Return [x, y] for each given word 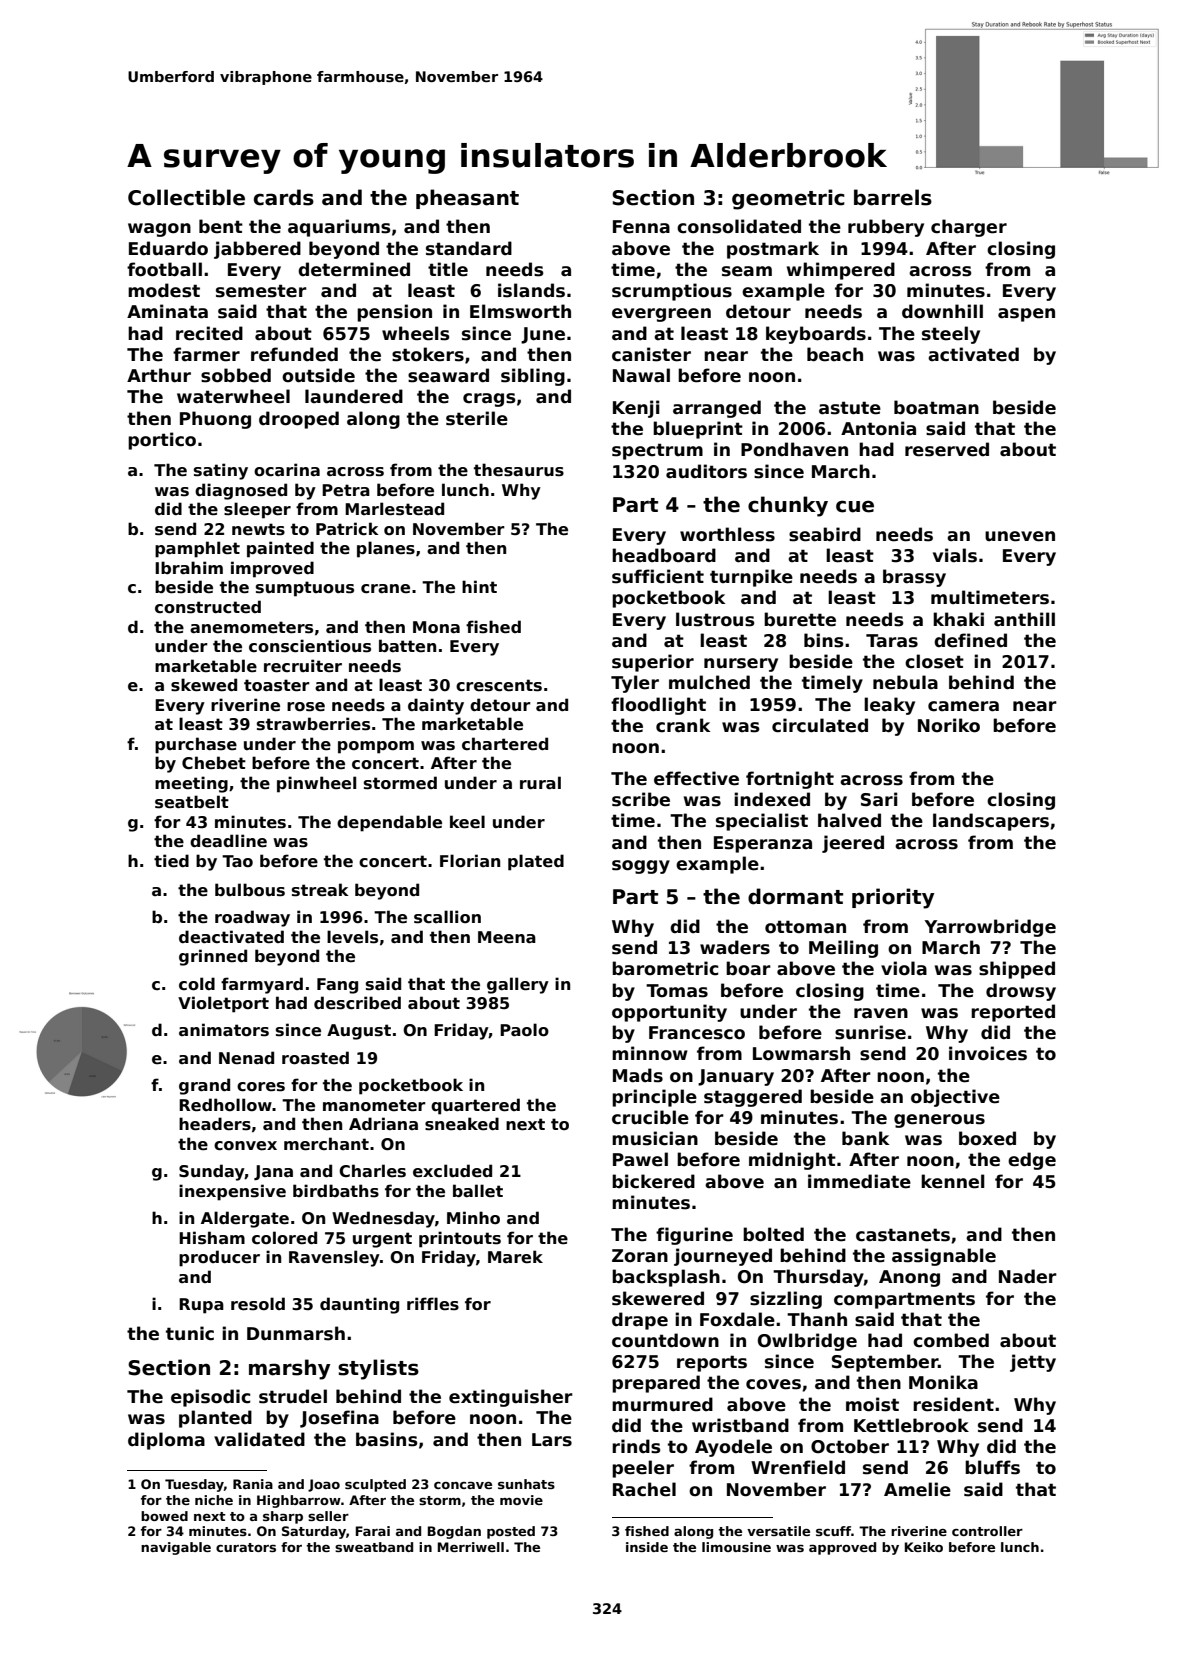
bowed [164, 1516]
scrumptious [672, 292]
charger [969, 228]
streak [320, 890]
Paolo [524, 1030]
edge [1032, 1161]
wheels [416, 333]
